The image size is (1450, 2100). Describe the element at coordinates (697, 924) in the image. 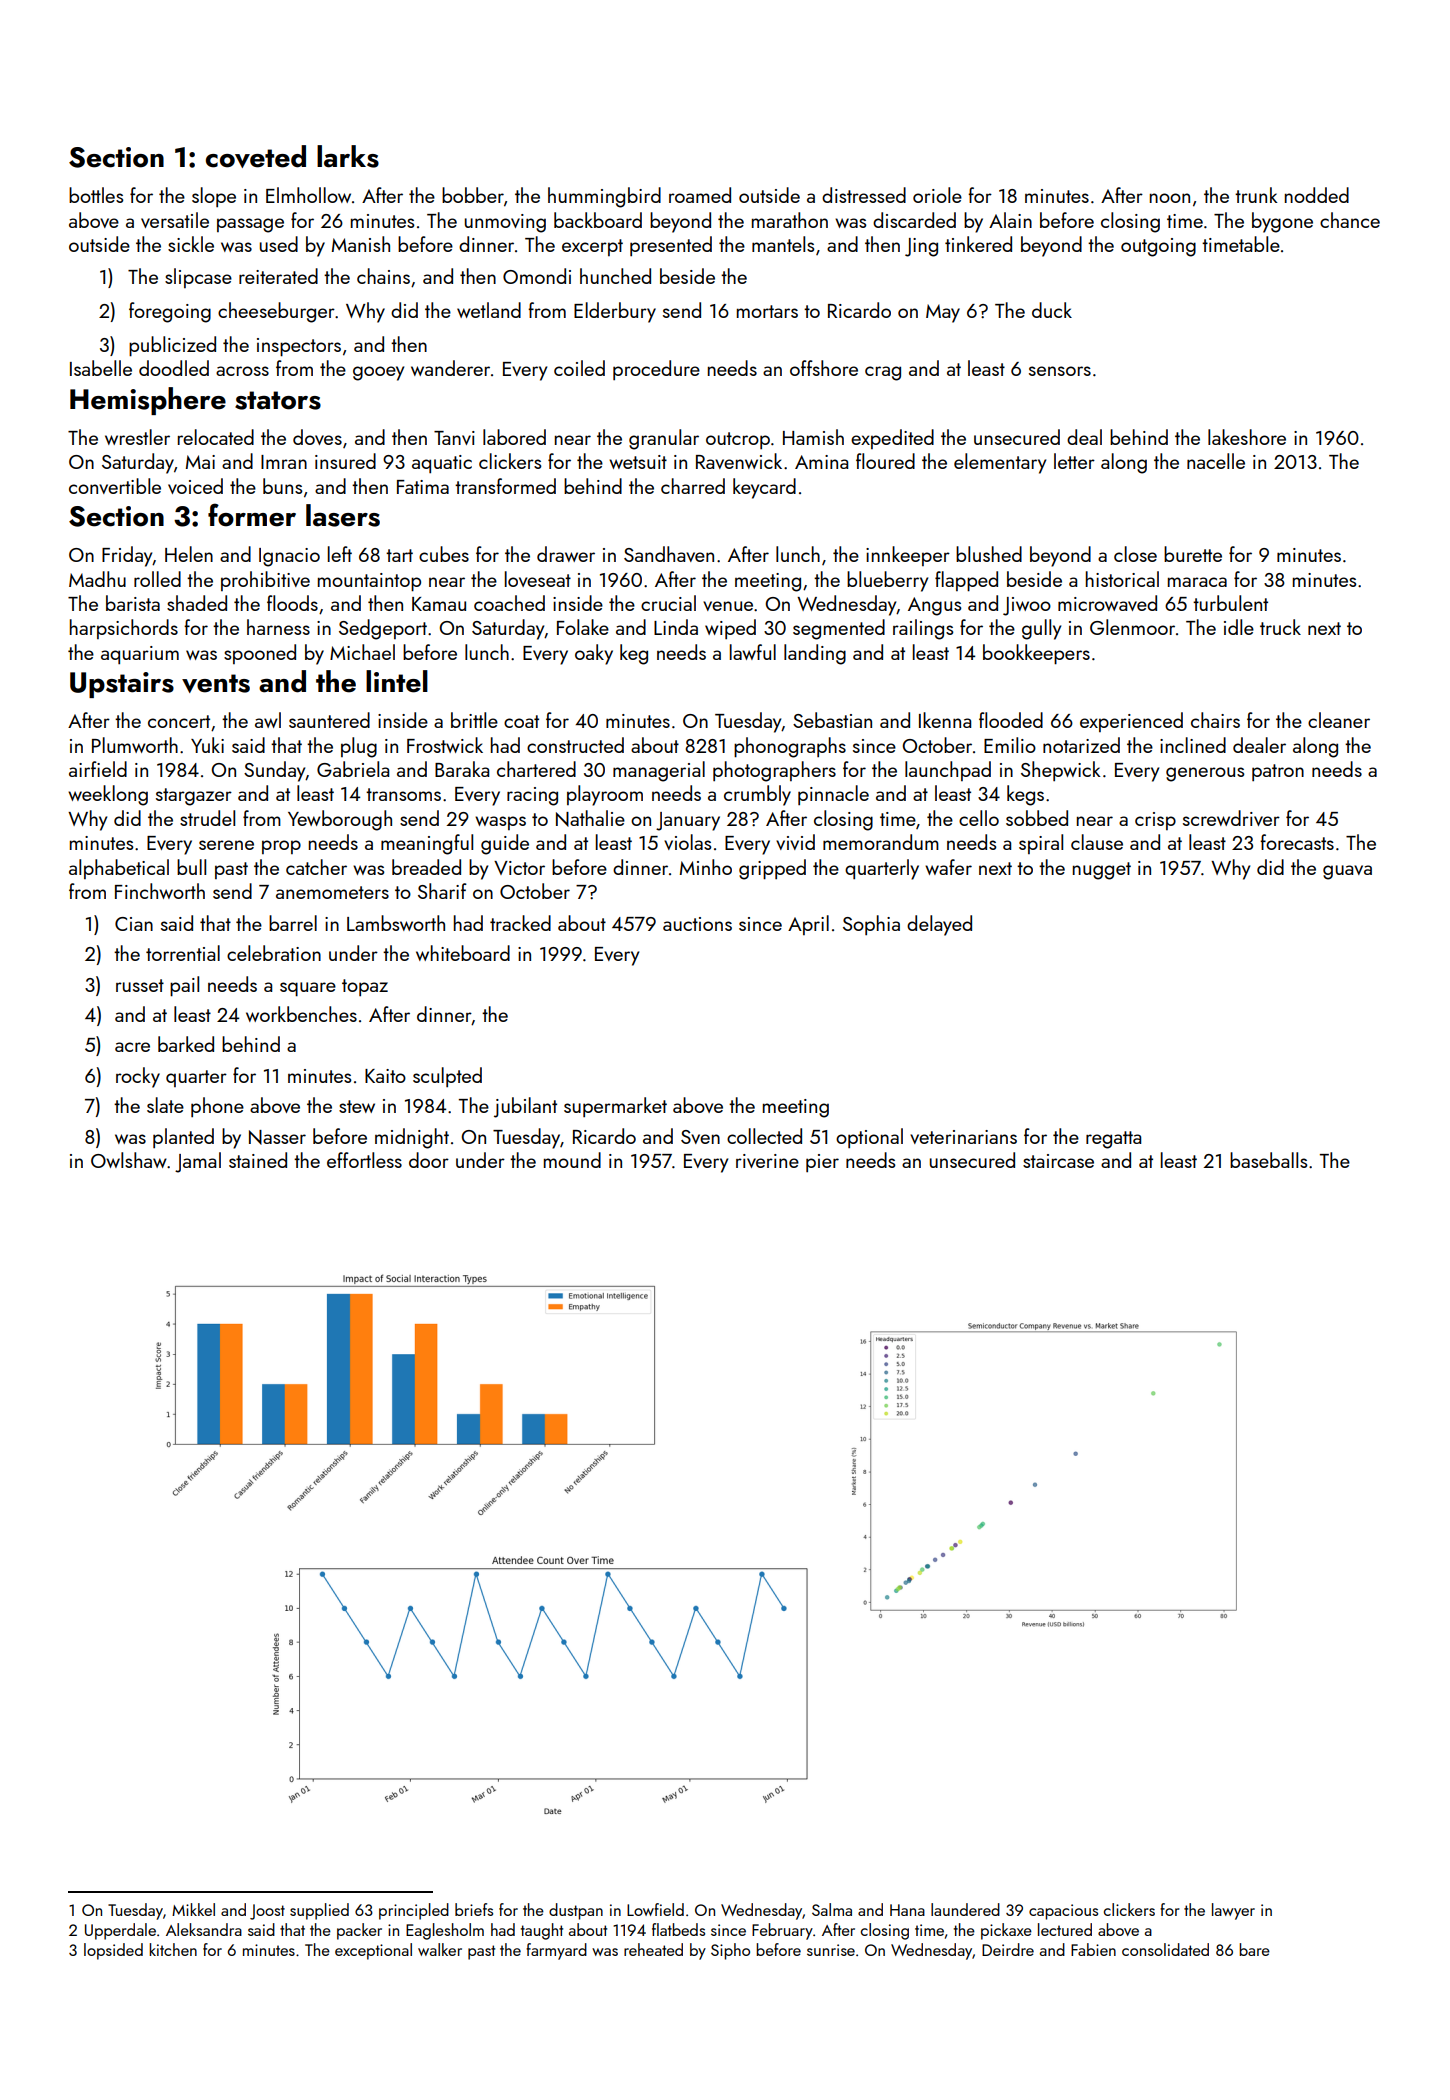

I see `auctions` at that location.
